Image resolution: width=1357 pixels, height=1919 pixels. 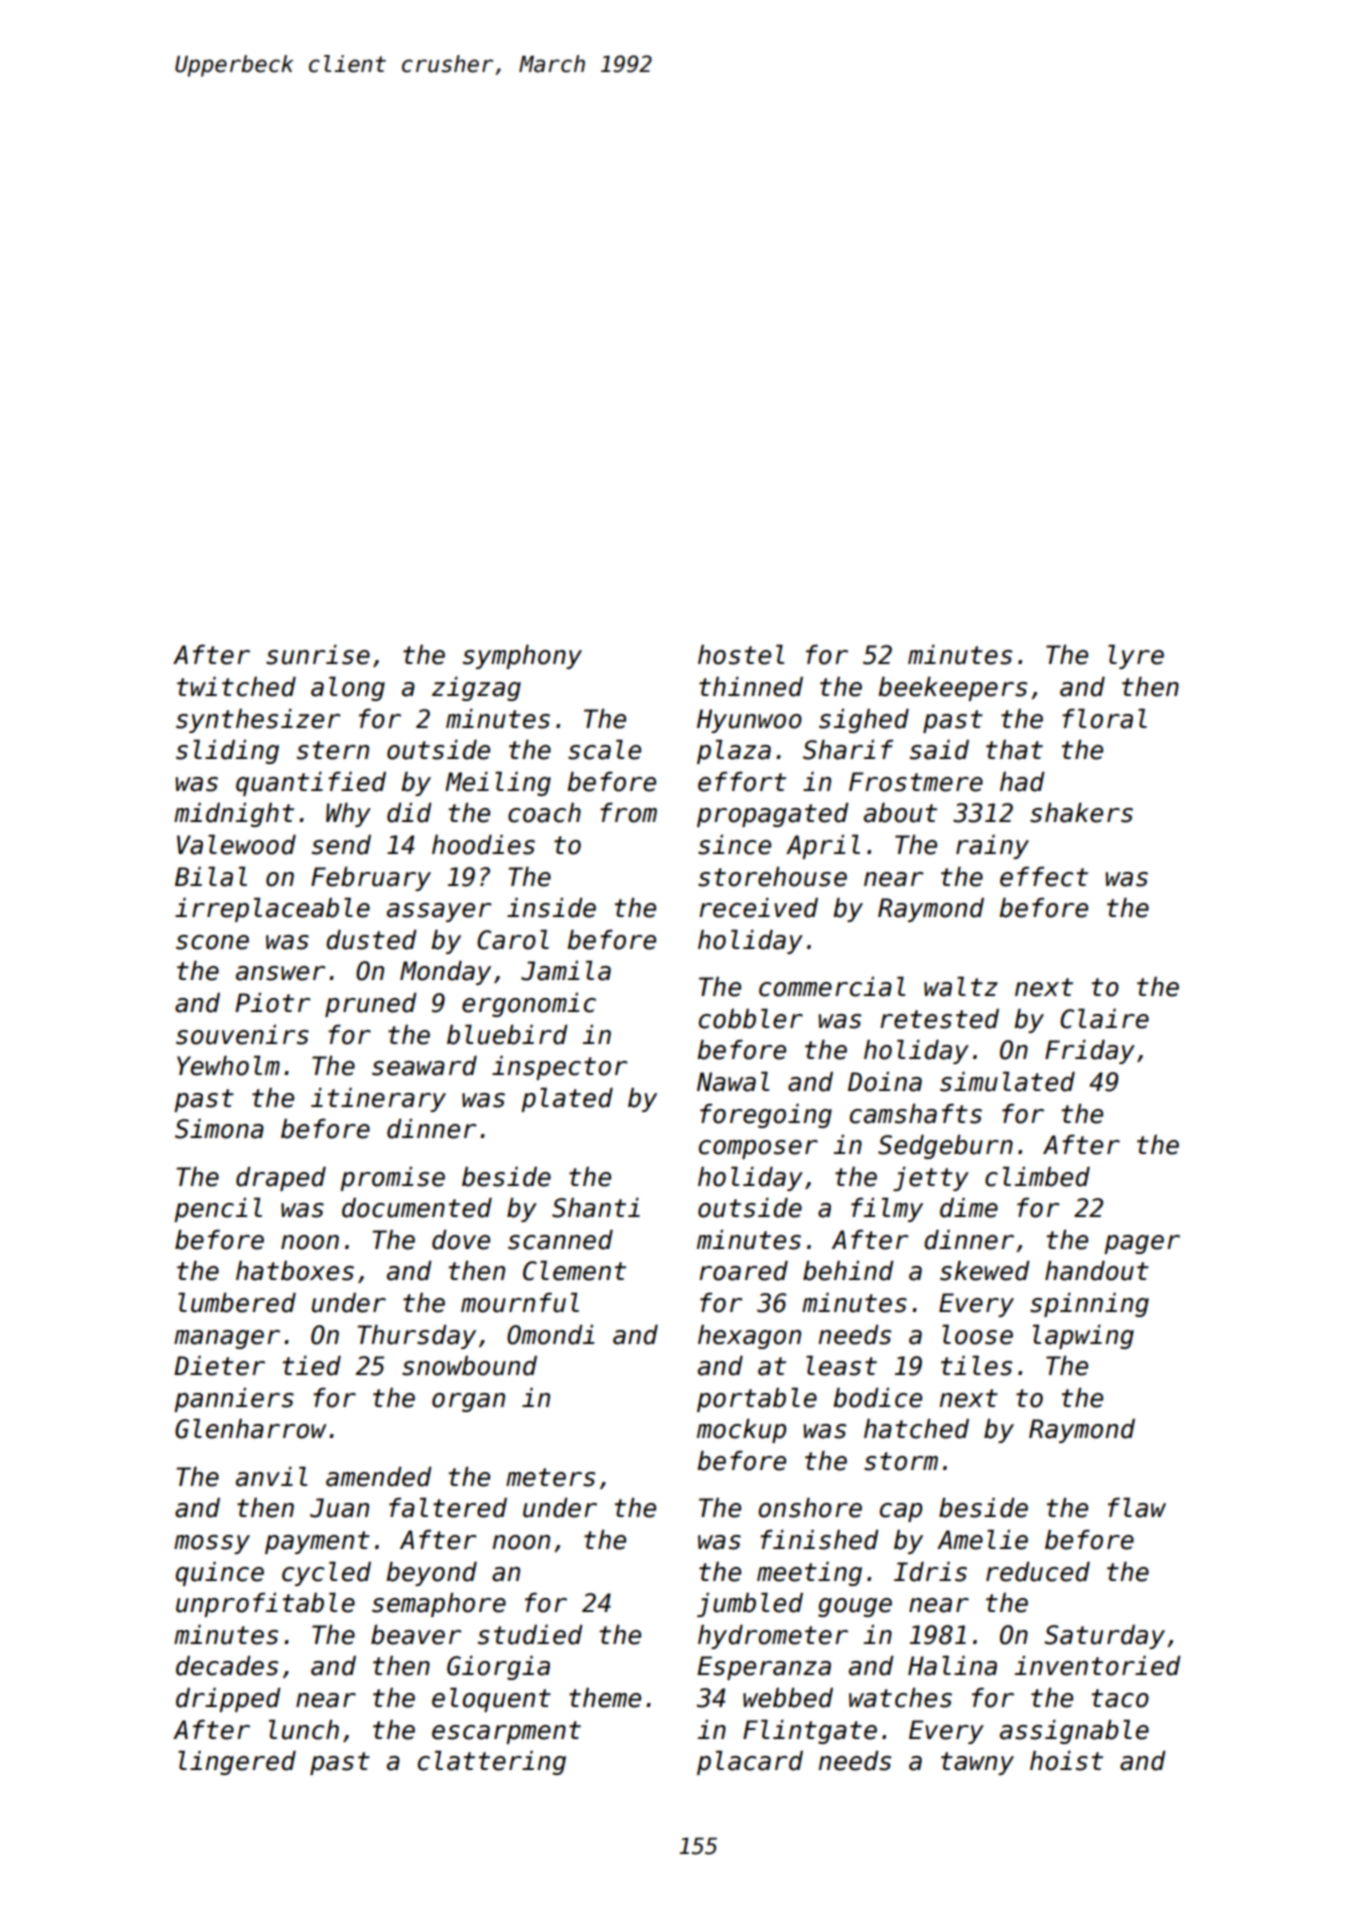 What do you see at coordinates (551, 1335) in the screenshot?
I see `Omondi` at bounding box center [551, 1335].
